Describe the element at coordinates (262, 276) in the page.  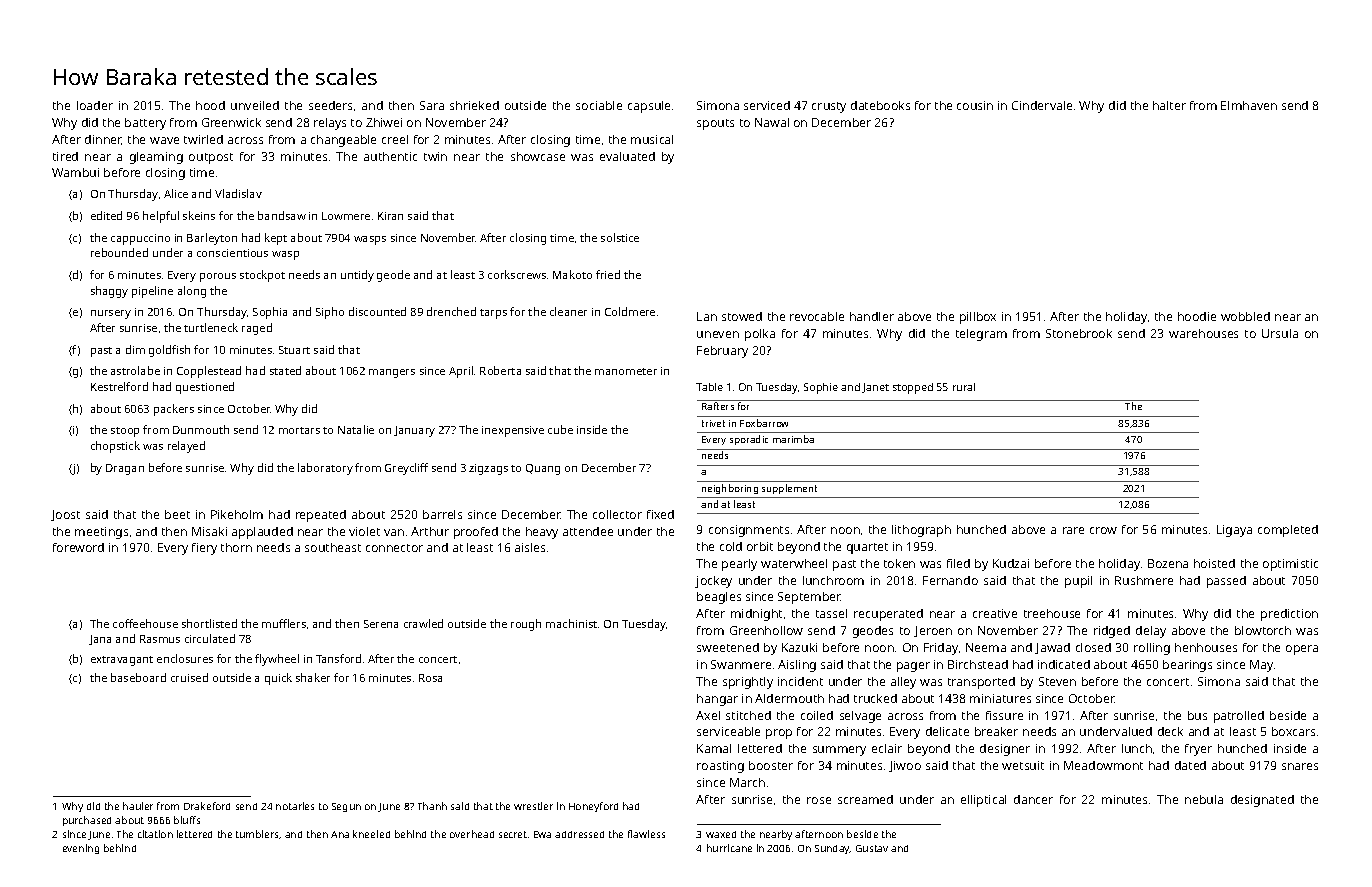
I see `stockpot` at that location.
